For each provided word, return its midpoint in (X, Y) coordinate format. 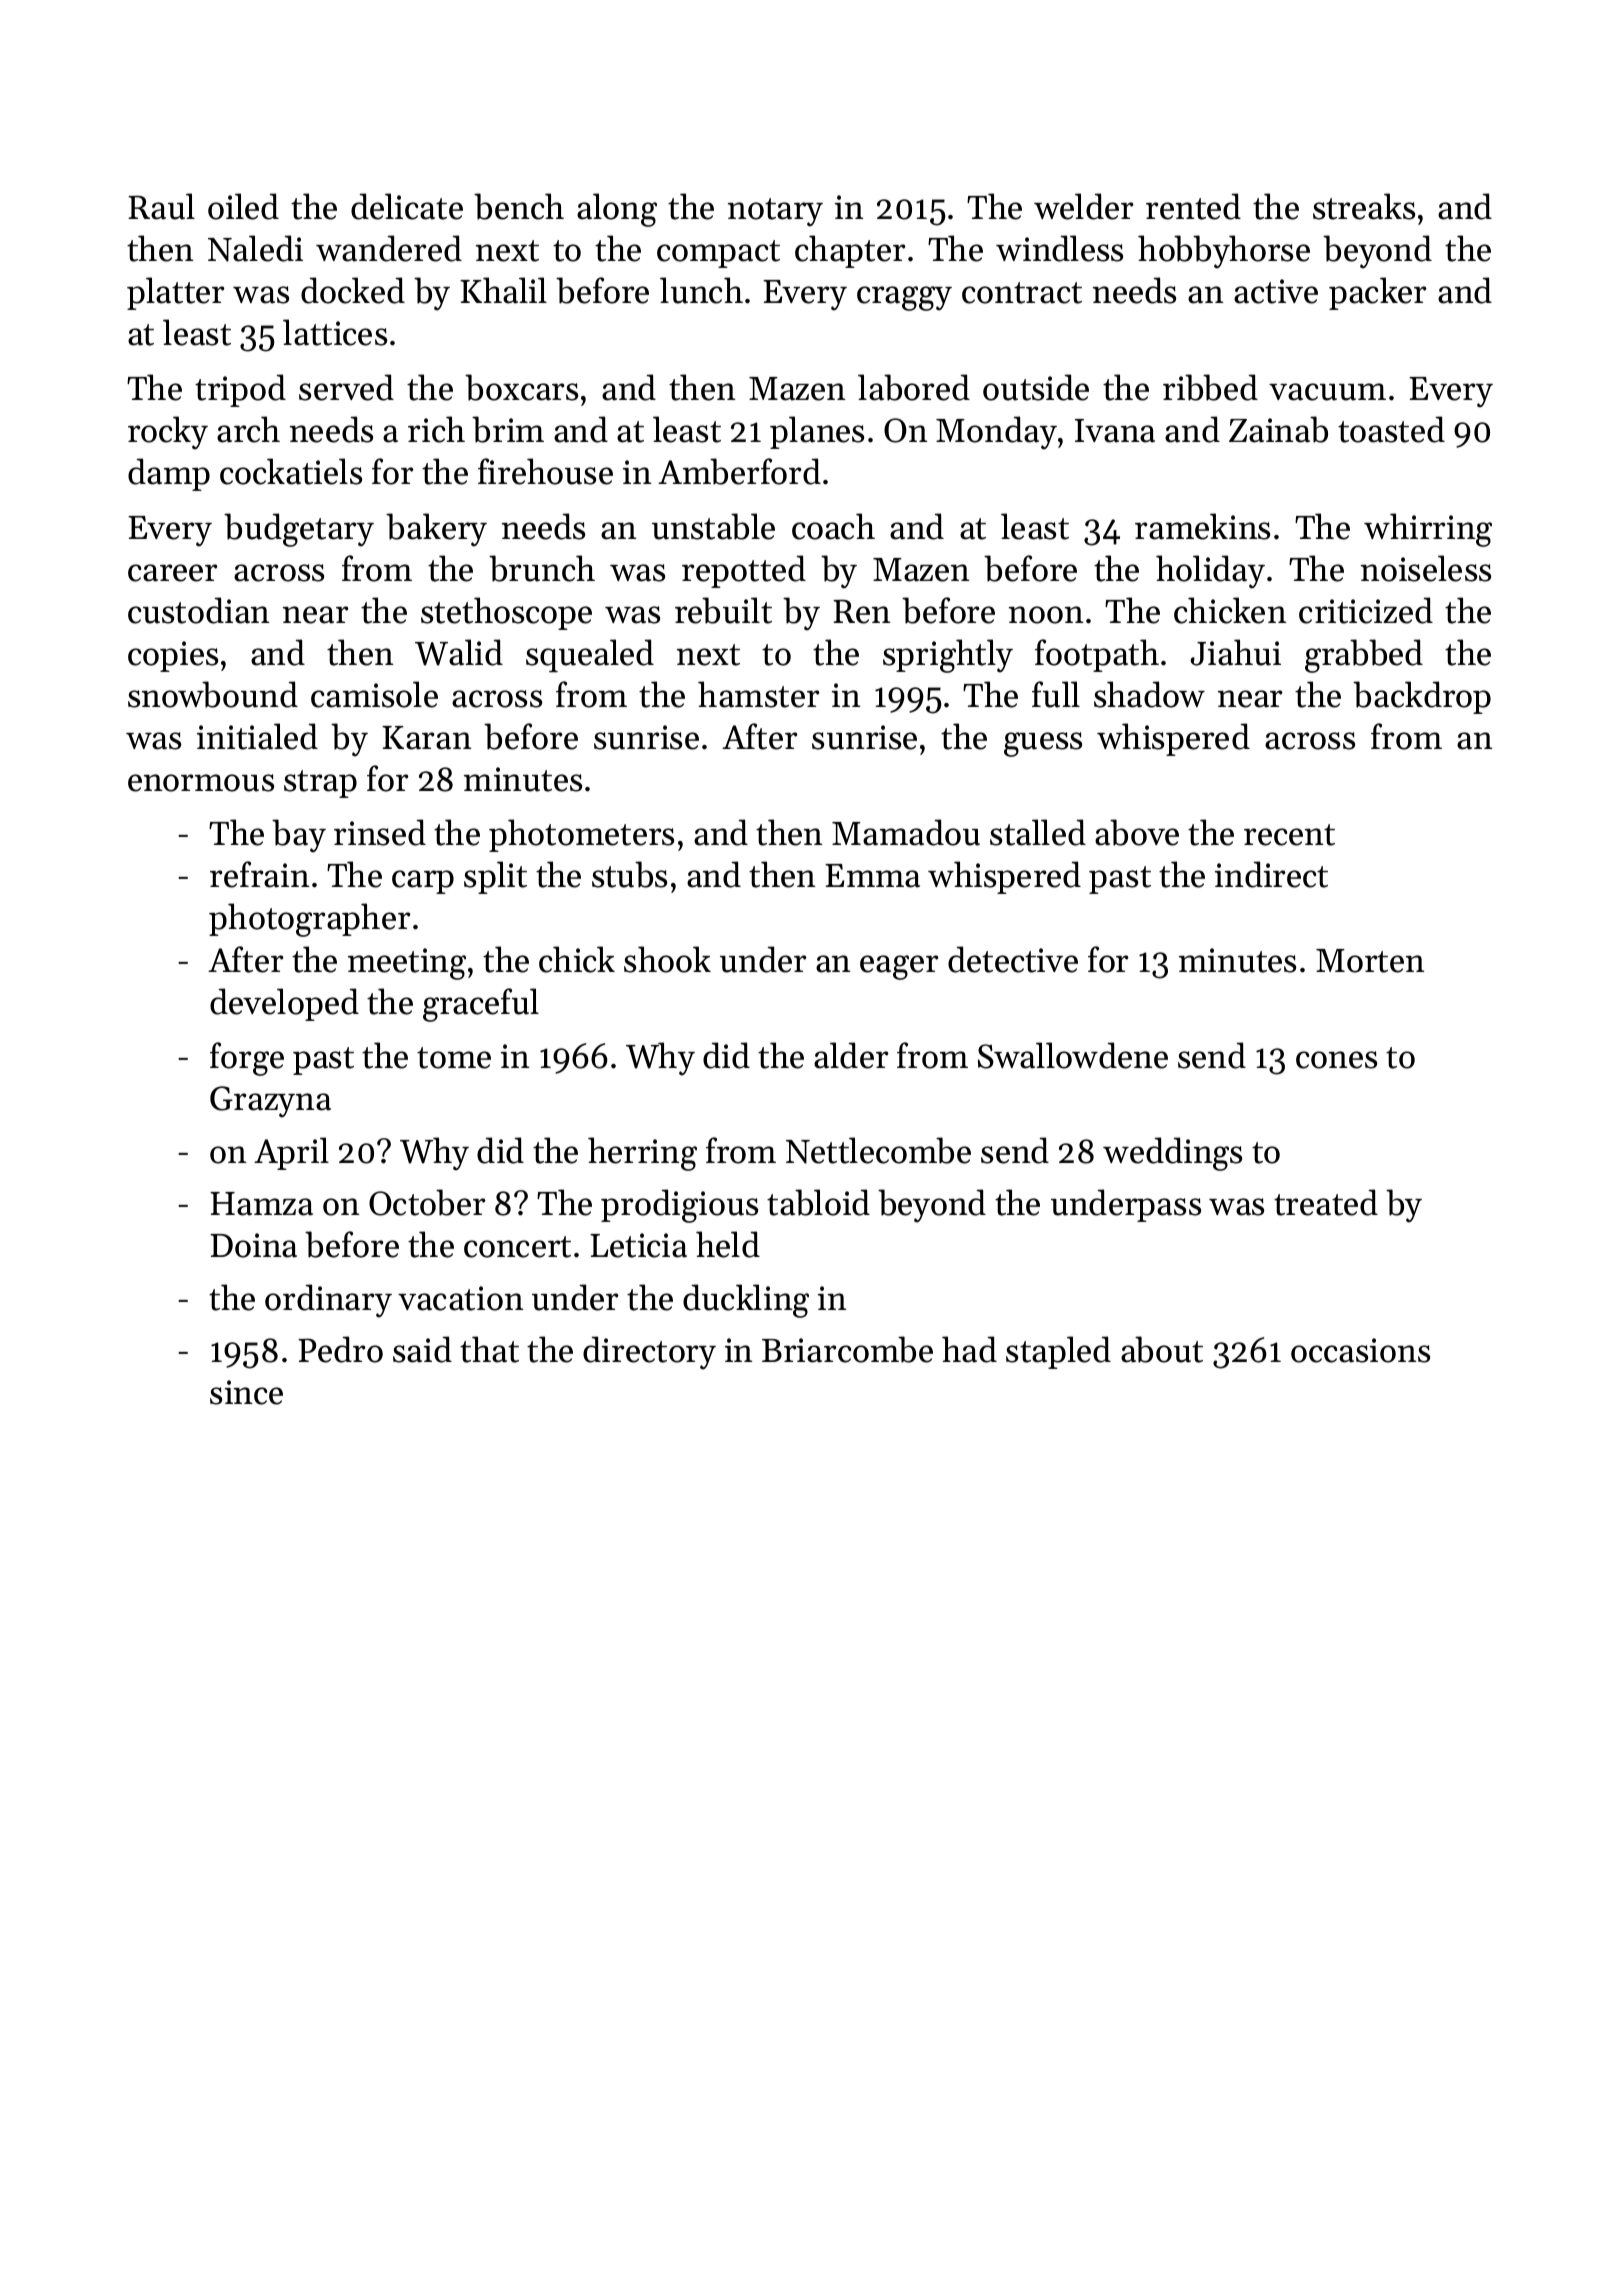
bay (299, 836)
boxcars (521, 387)
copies (173, 656)
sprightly (948, 656)
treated (1326, 1202)
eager (899, 967)
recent (1289, 835)
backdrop (1422, 697)
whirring (1428, 530)
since (246, 1392)
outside (1036, 387)
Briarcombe (847, 1349)
